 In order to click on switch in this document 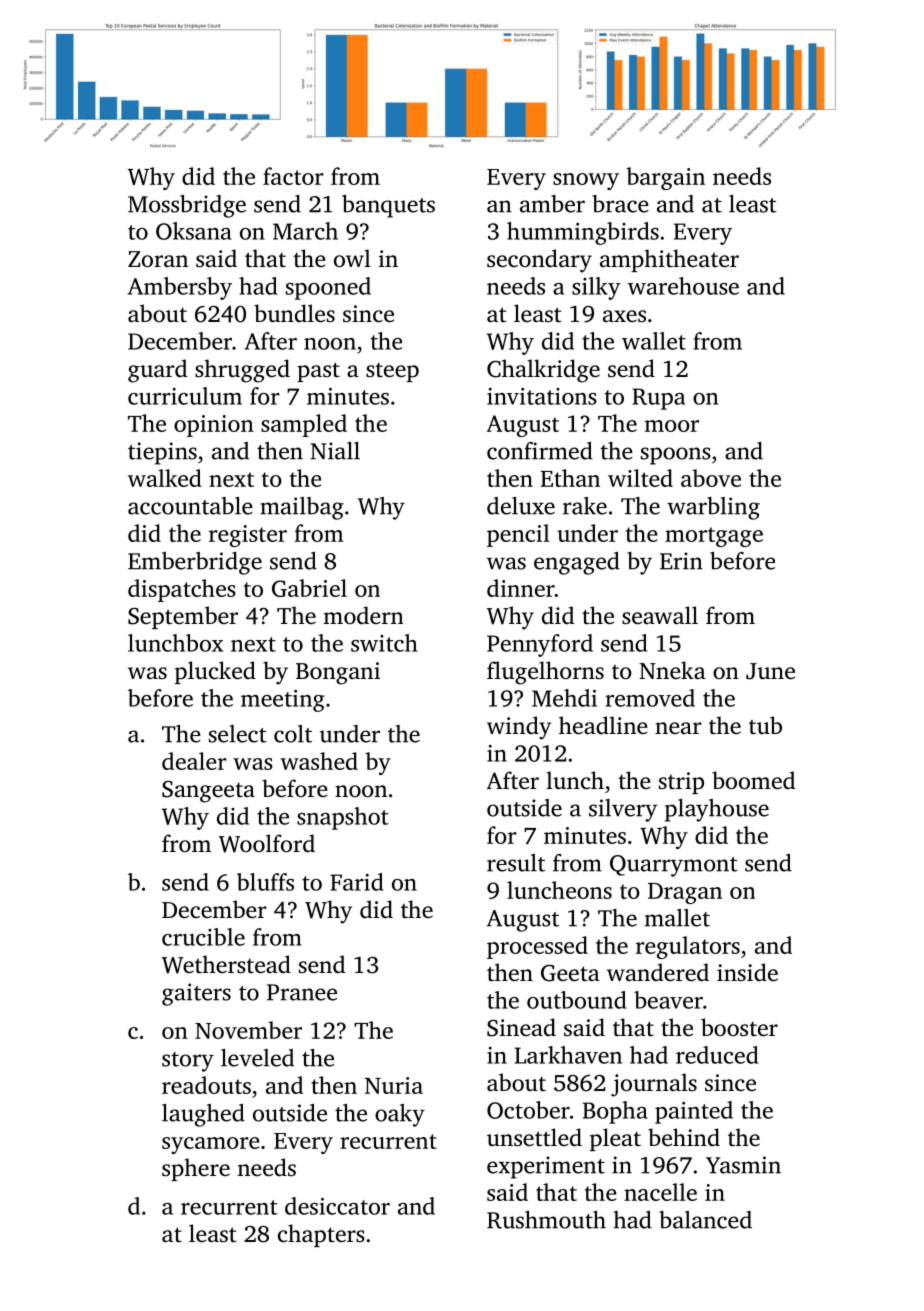, I will do `click(384, 643)`.
